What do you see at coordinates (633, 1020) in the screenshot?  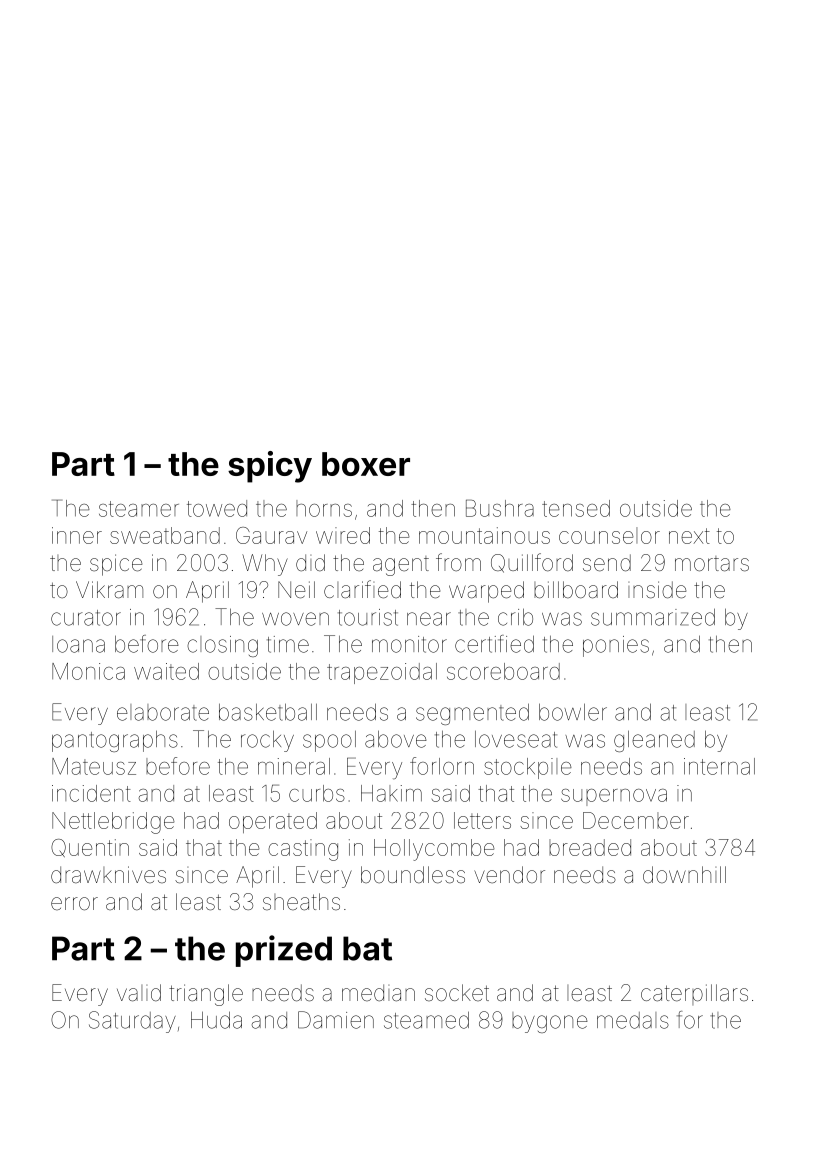 I see `medals` at bounding box center [633, 1020].
